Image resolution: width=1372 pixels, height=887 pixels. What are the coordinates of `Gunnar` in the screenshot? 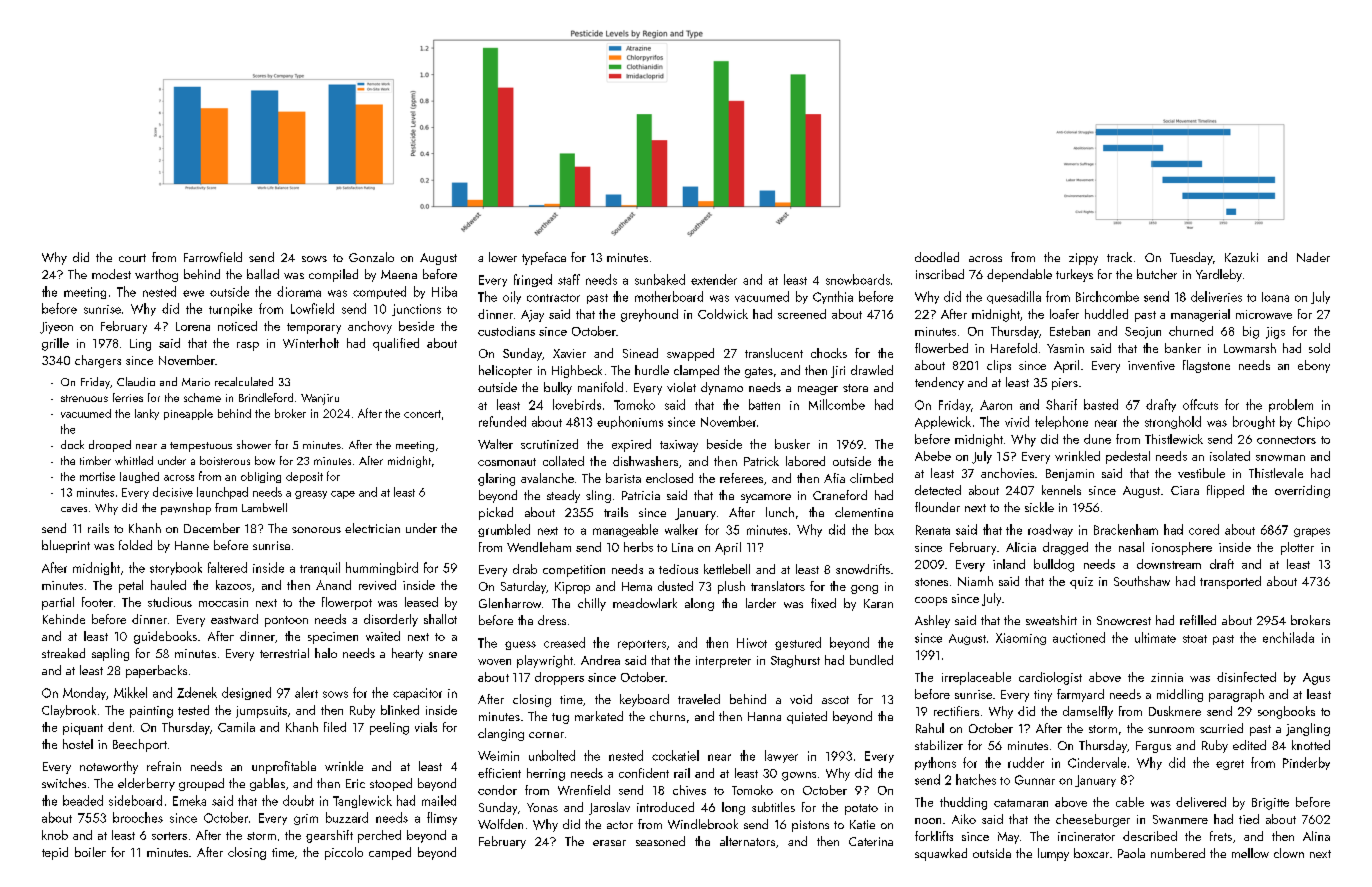 It's located at (1035, 780).
